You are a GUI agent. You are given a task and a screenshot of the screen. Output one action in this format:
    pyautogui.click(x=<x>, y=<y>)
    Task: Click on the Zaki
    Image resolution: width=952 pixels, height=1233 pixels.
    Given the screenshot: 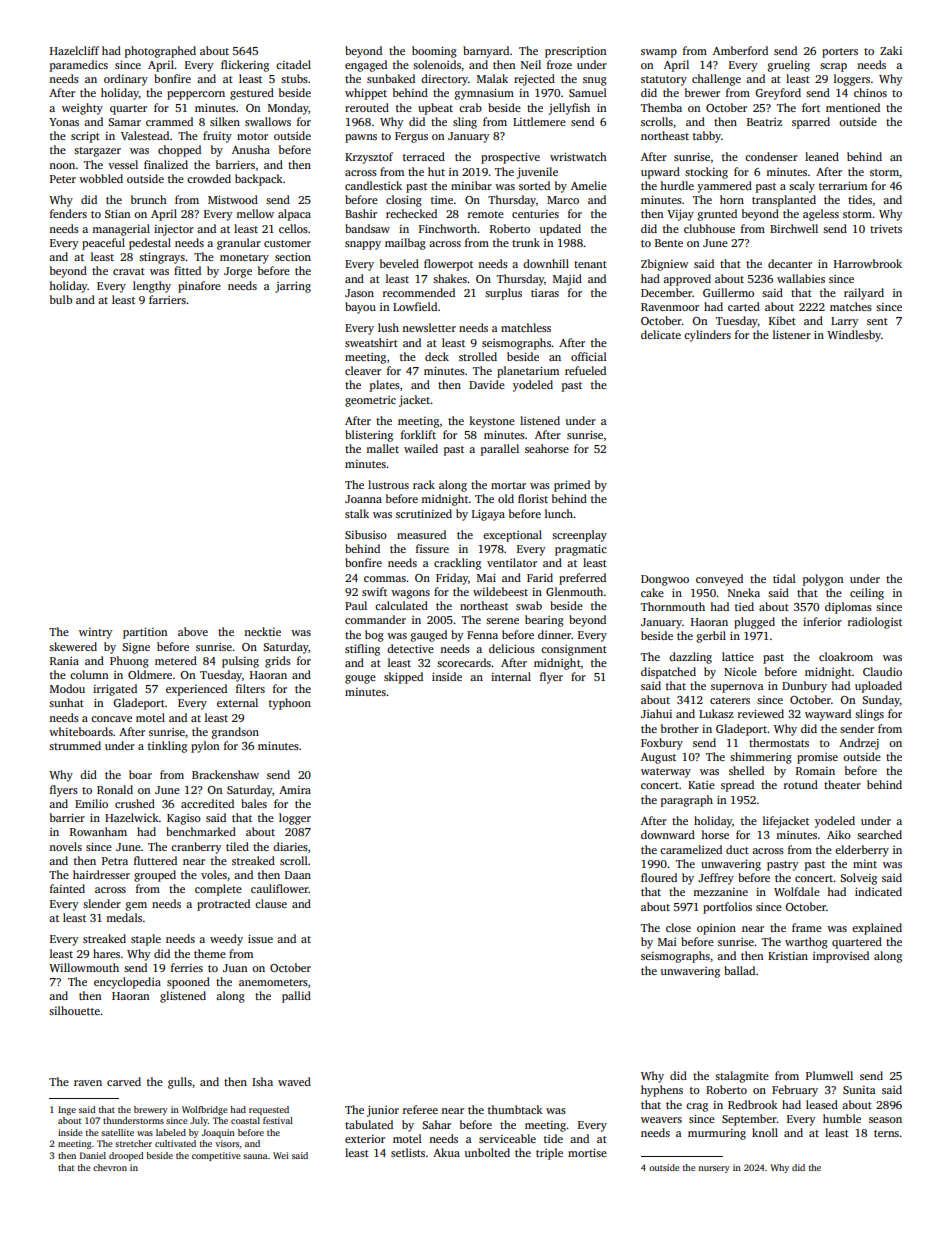 What is the action you would take?
    pyautogui.click(x=891, y=50)
